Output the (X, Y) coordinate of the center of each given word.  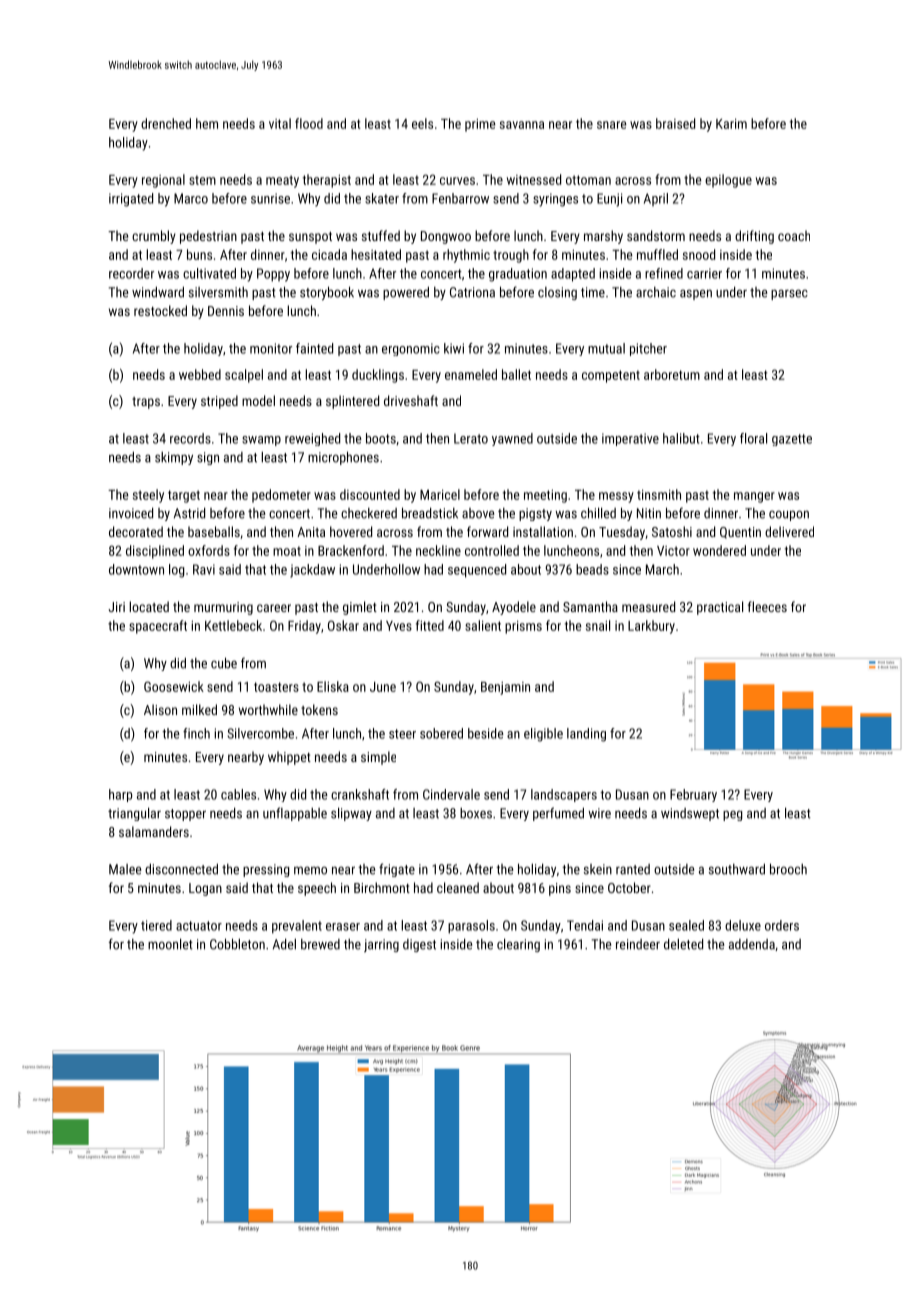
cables (238, 794)
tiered (156, 925)
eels (422, 123)
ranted (633, 869)
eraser (343, 927)
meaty (282, 181)
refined (664, 273)
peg (732, 815)
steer (402, 734)
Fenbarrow (460, 198)
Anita (311, 532)
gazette (792, 440)
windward (158, 292)
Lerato (471, 438)
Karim (731, 124)
